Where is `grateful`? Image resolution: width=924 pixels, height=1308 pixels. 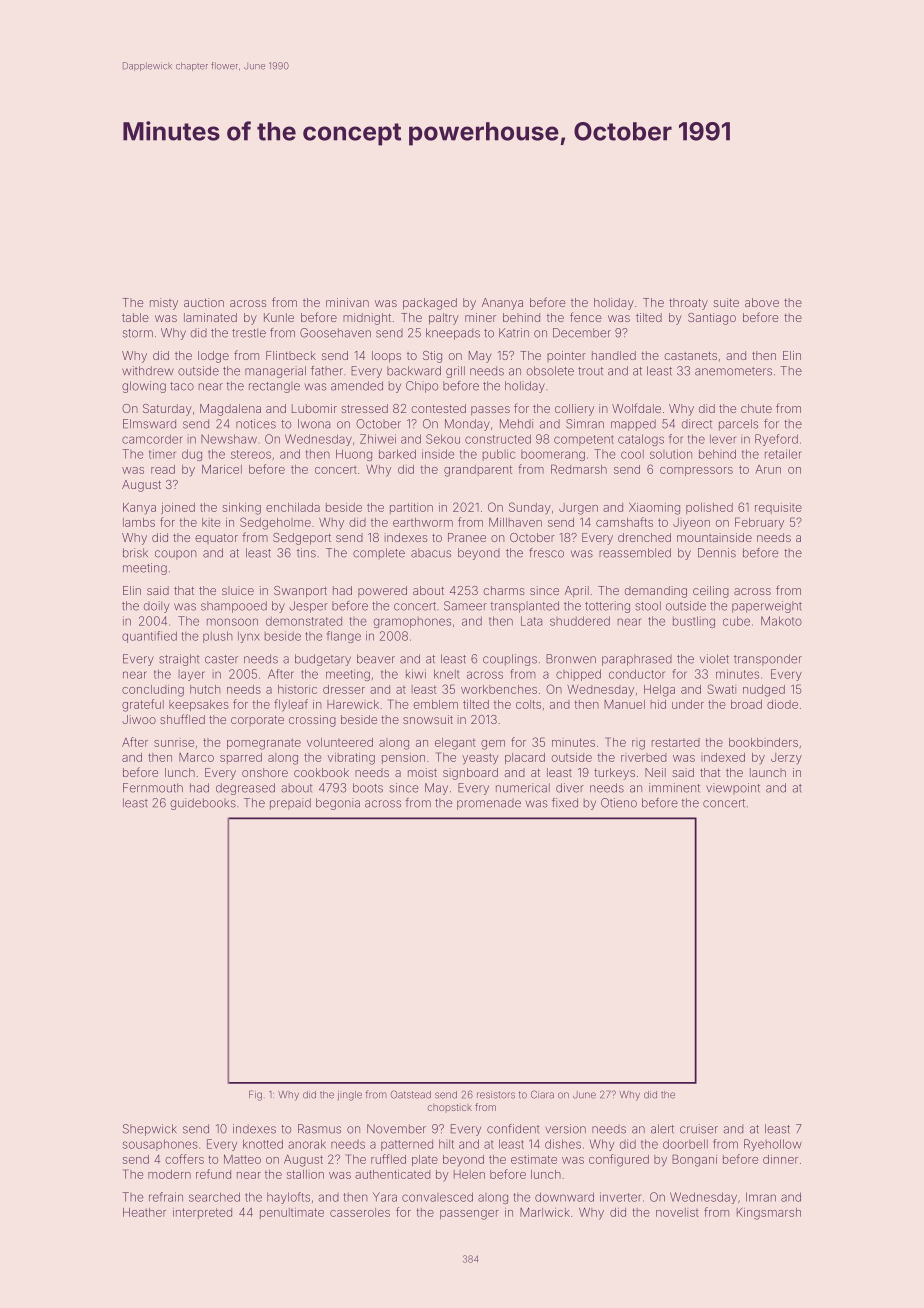 grateful is located at coordinates (143, 705).
